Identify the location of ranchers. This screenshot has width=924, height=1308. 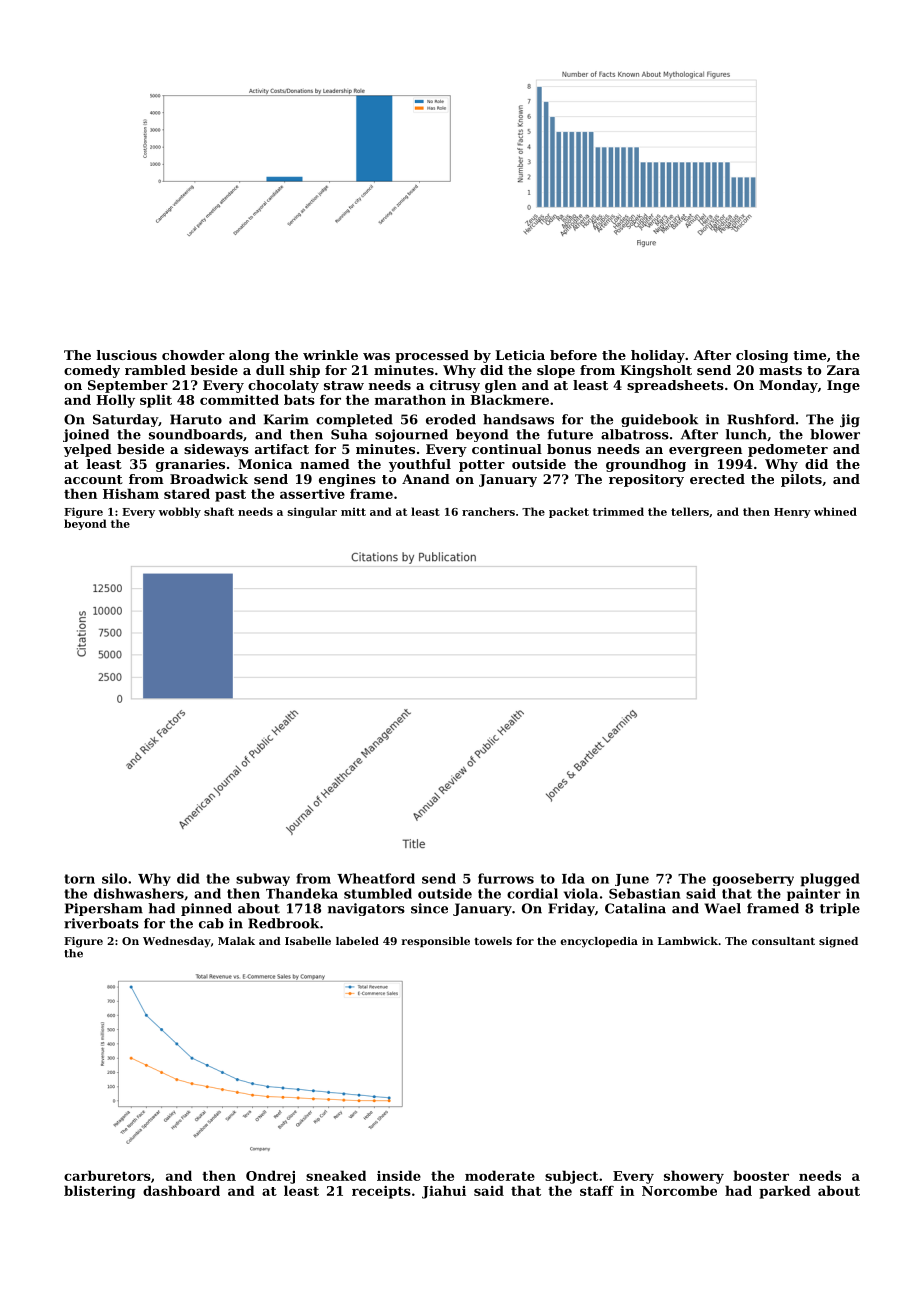
(488, 511).
